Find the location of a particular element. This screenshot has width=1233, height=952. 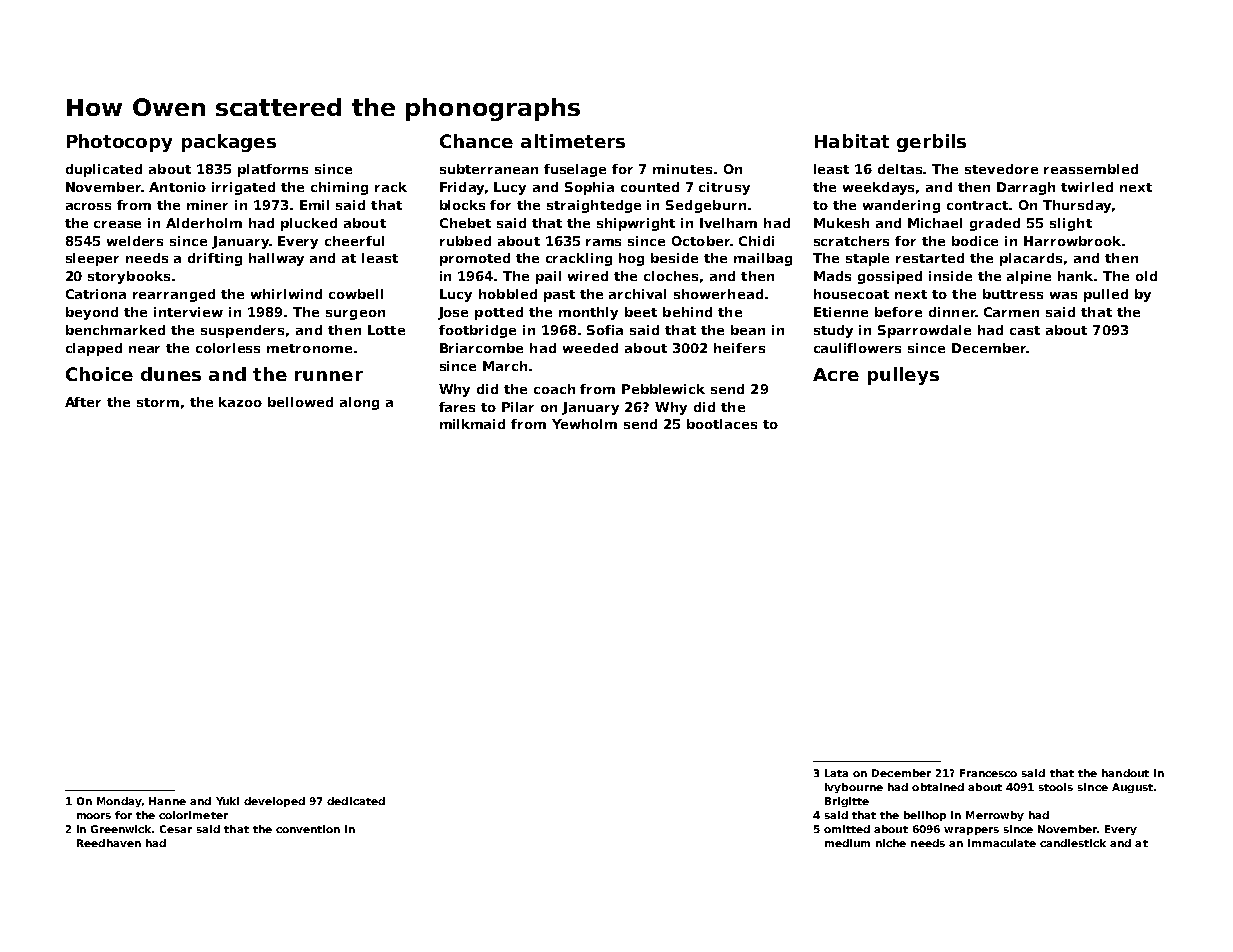

convention is located at coordinates (308, 829).
